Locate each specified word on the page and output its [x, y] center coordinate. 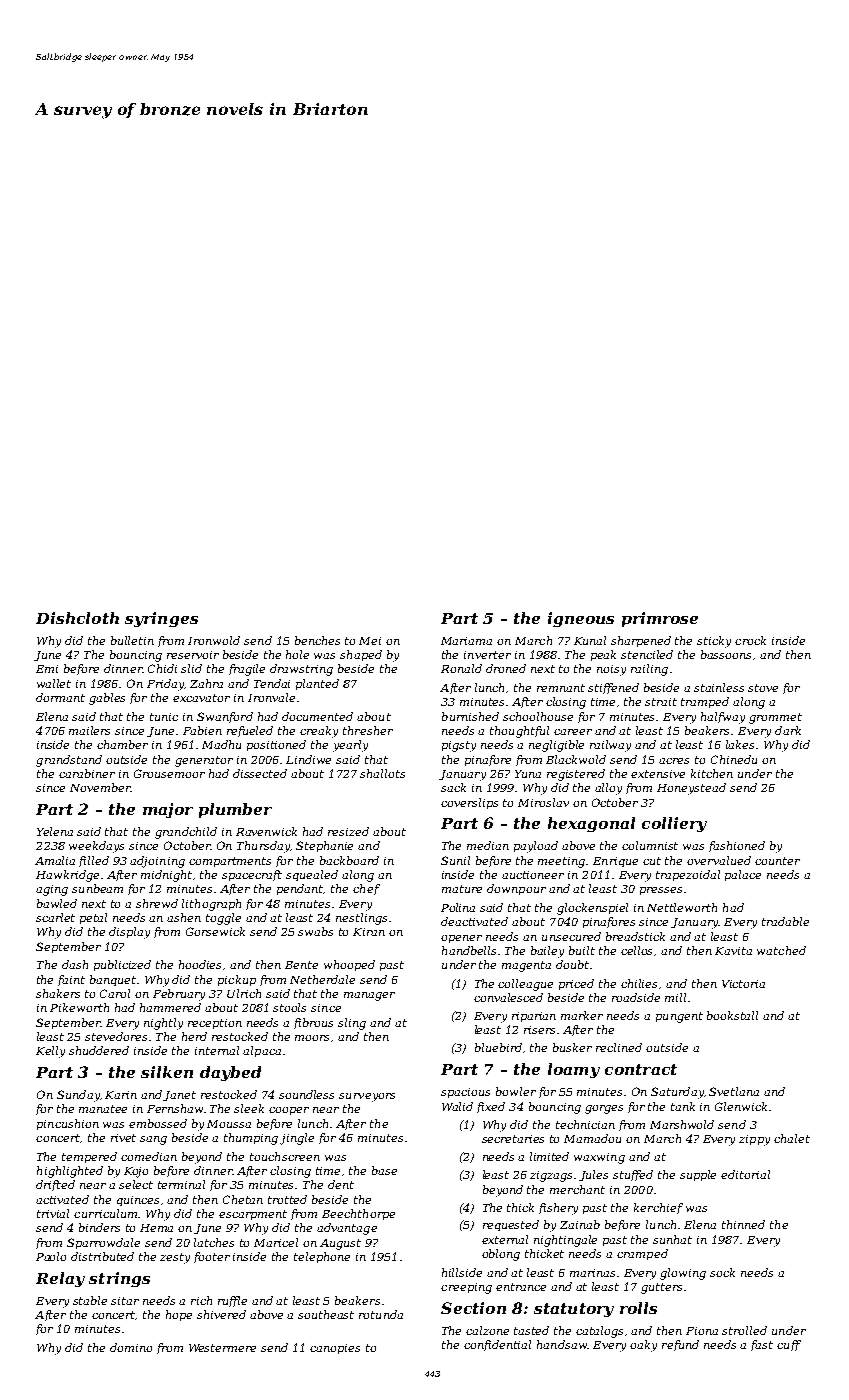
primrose [660, 619]
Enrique [615, 862]
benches [317, 640]
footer [212, 1257]
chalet [792, 1138]
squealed [312, 875]
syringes [161, 619]
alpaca [262, 1051]
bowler [516, 1091]
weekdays [96, 847]
